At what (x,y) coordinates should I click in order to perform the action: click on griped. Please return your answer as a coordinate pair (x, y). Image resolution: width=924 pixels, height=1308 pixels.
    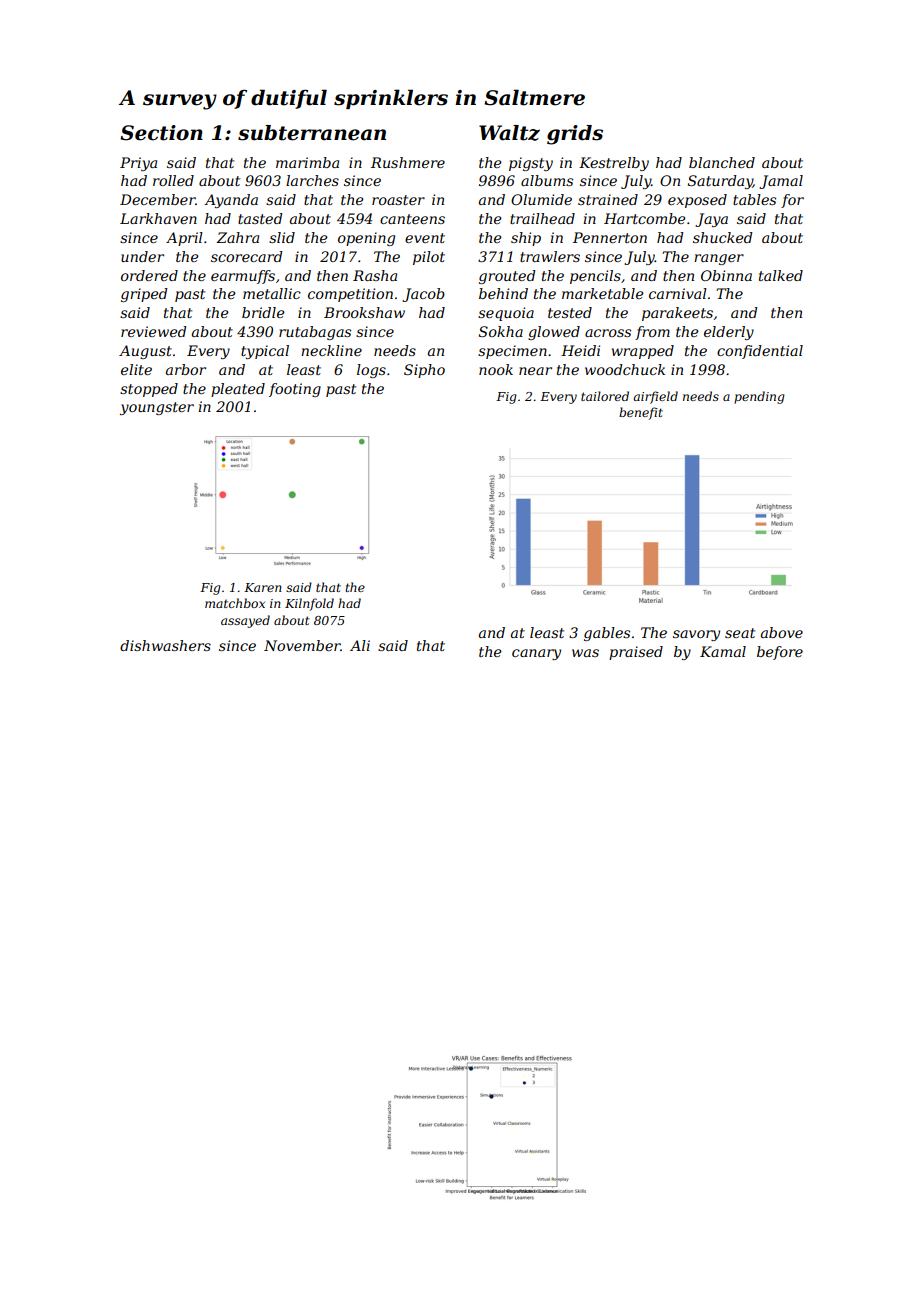
    Looking at the image, I should click on (144, 295).
